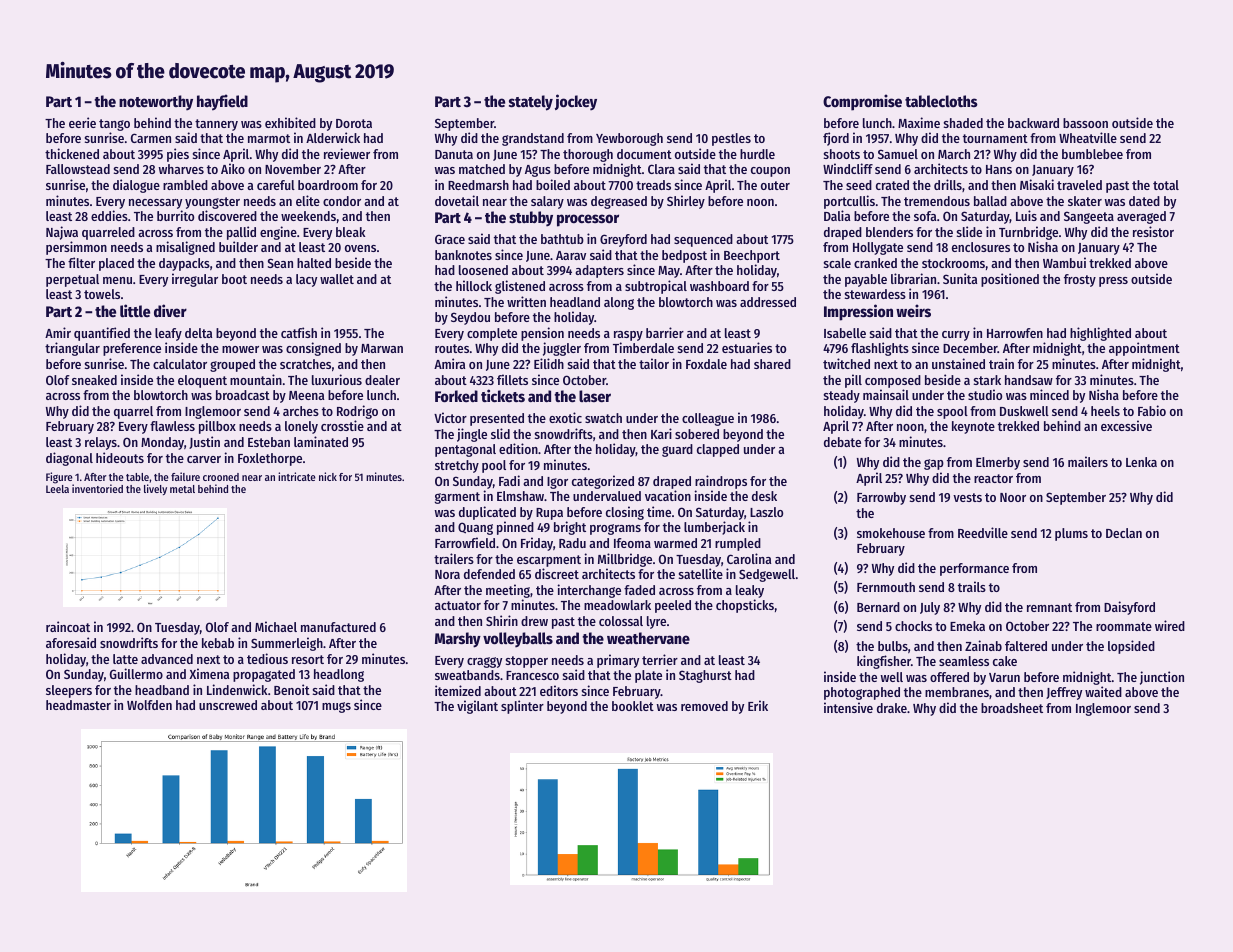 The width and height of the screenshot is (1233, 952). What do you see at coordinates (308, 659) in the screenshot?
I see `resort` at bounding box center [308, 659].
